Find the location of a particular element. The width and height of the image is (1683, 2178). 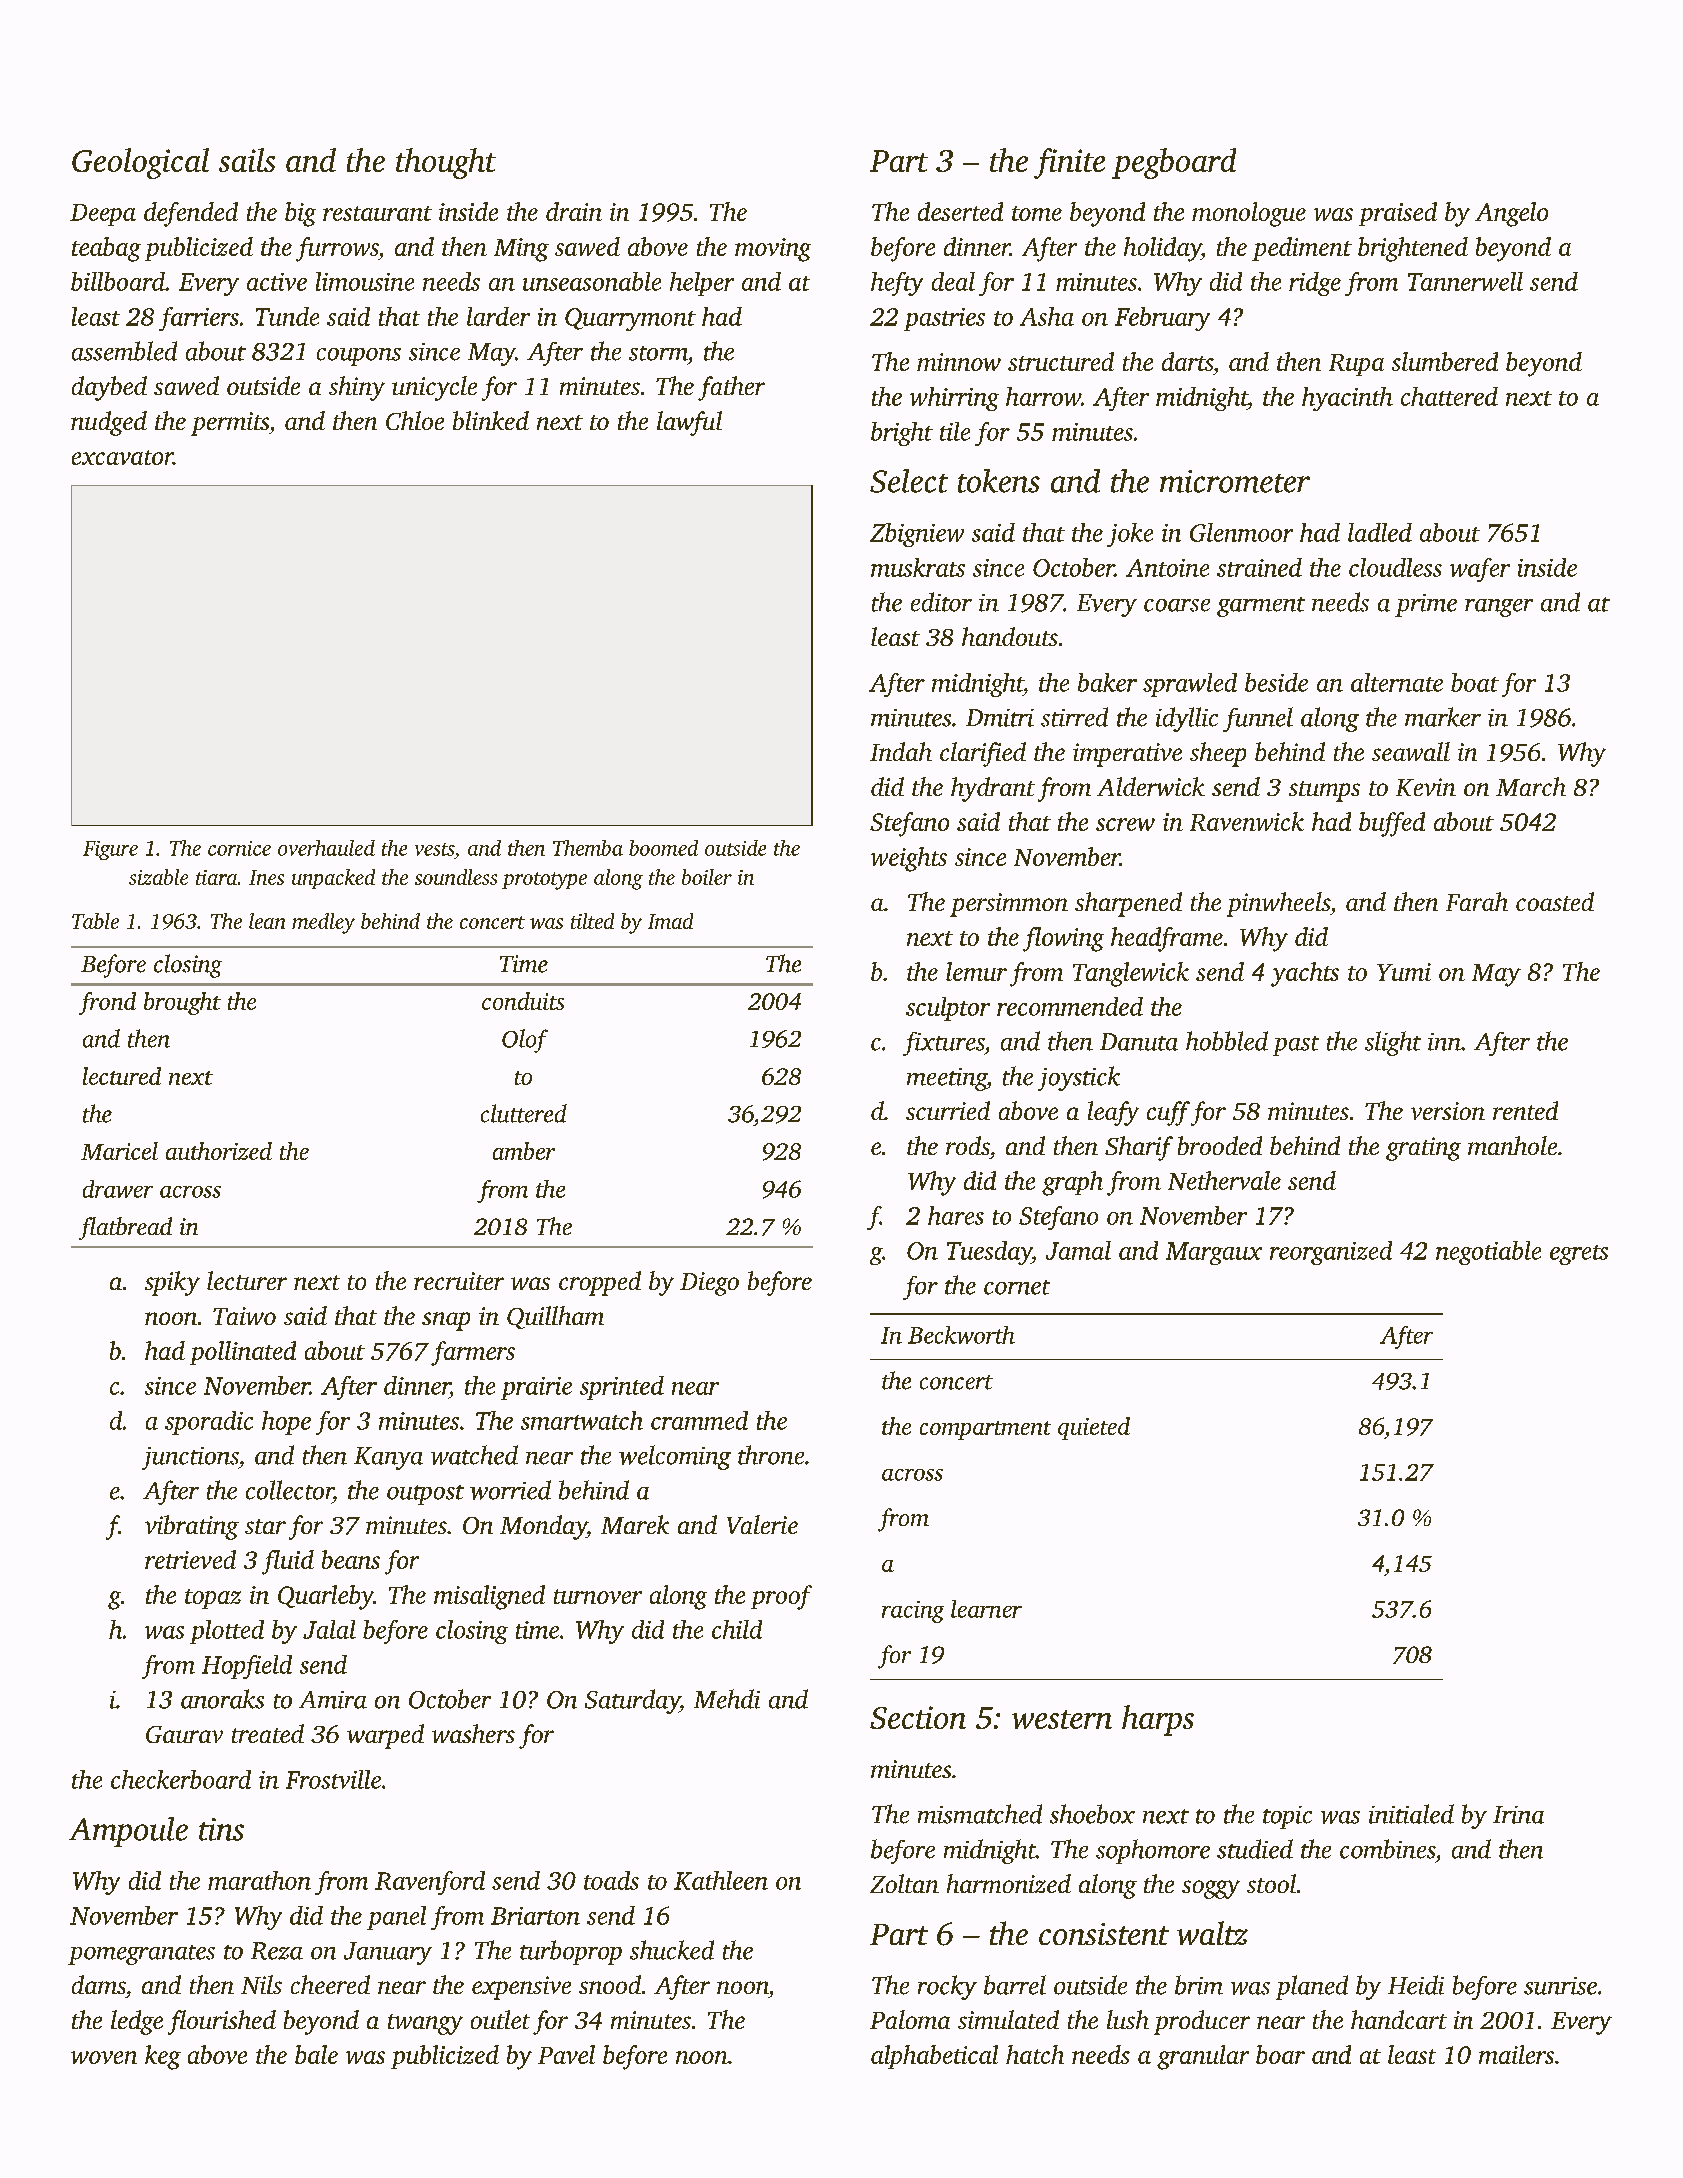

finite is located at coordinates (1069, 163).
